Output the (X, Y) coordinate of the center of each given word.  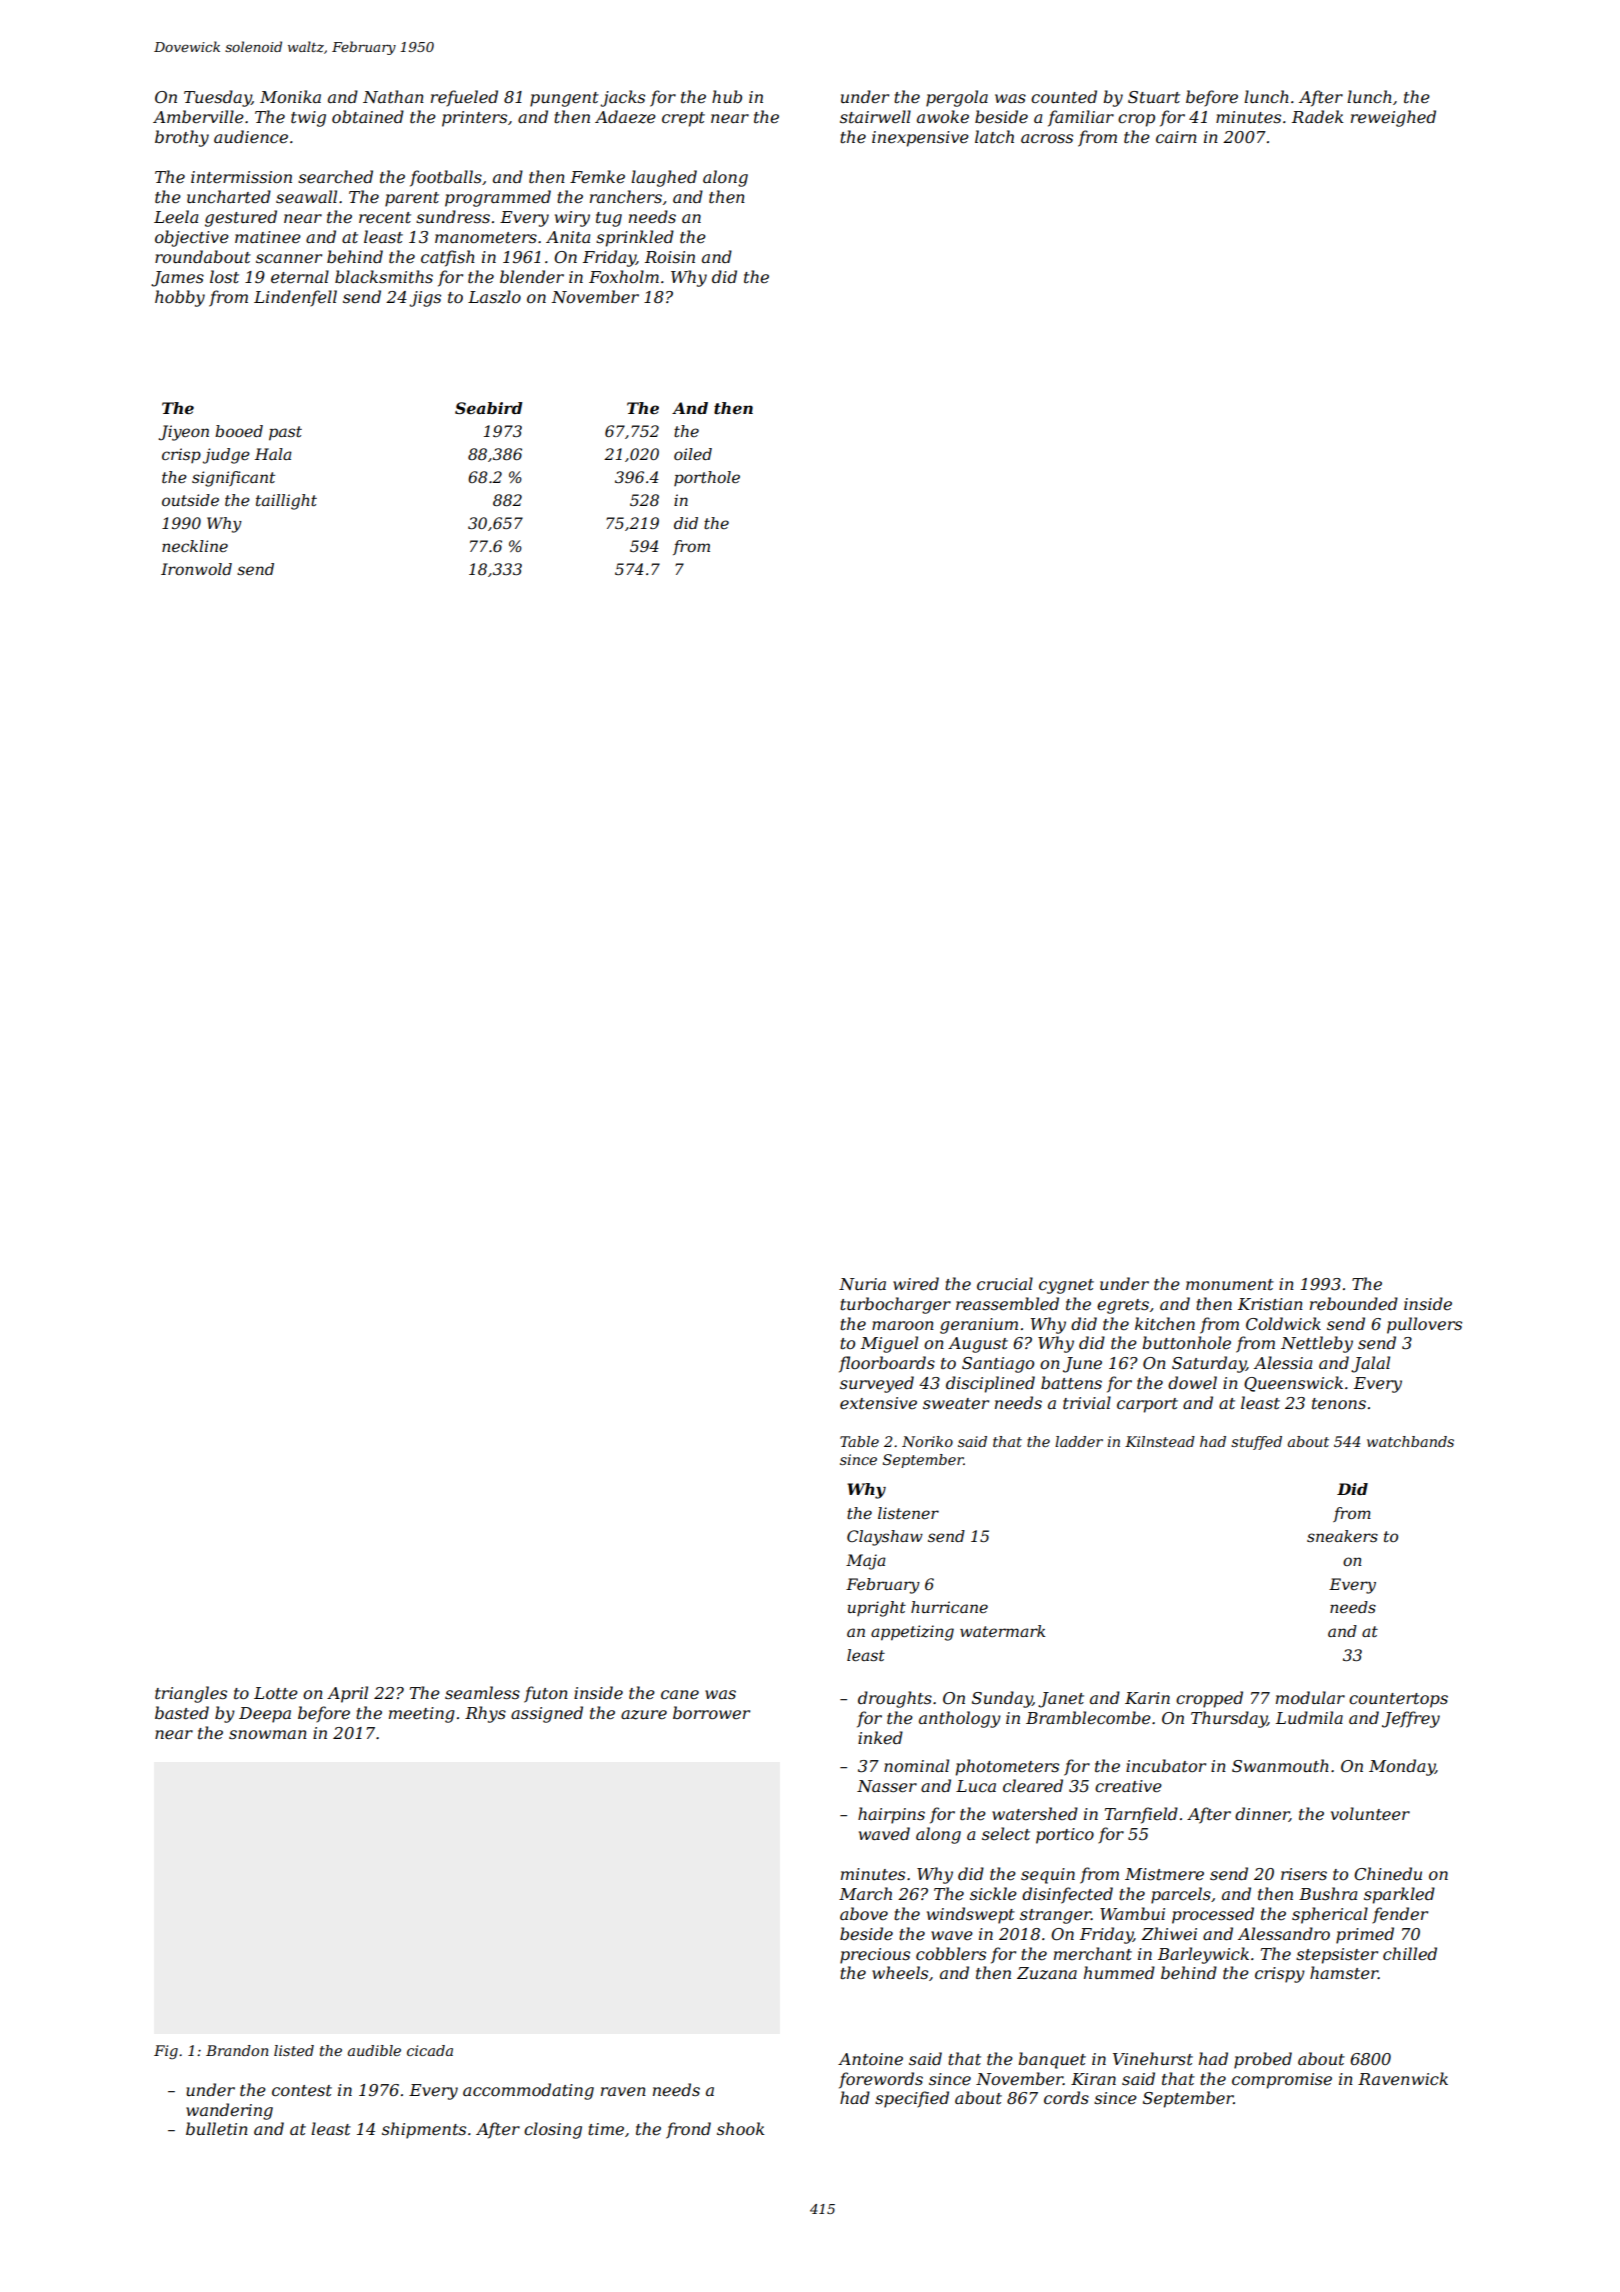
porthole (707, 478)
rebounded (1354, 1303)
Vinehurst (1153, 2058)
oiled (693, 454)
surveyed (877, 1384)
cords (1066, 2097)
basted (182, 1712)
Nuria (862, 1284)
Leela (176, 216)
